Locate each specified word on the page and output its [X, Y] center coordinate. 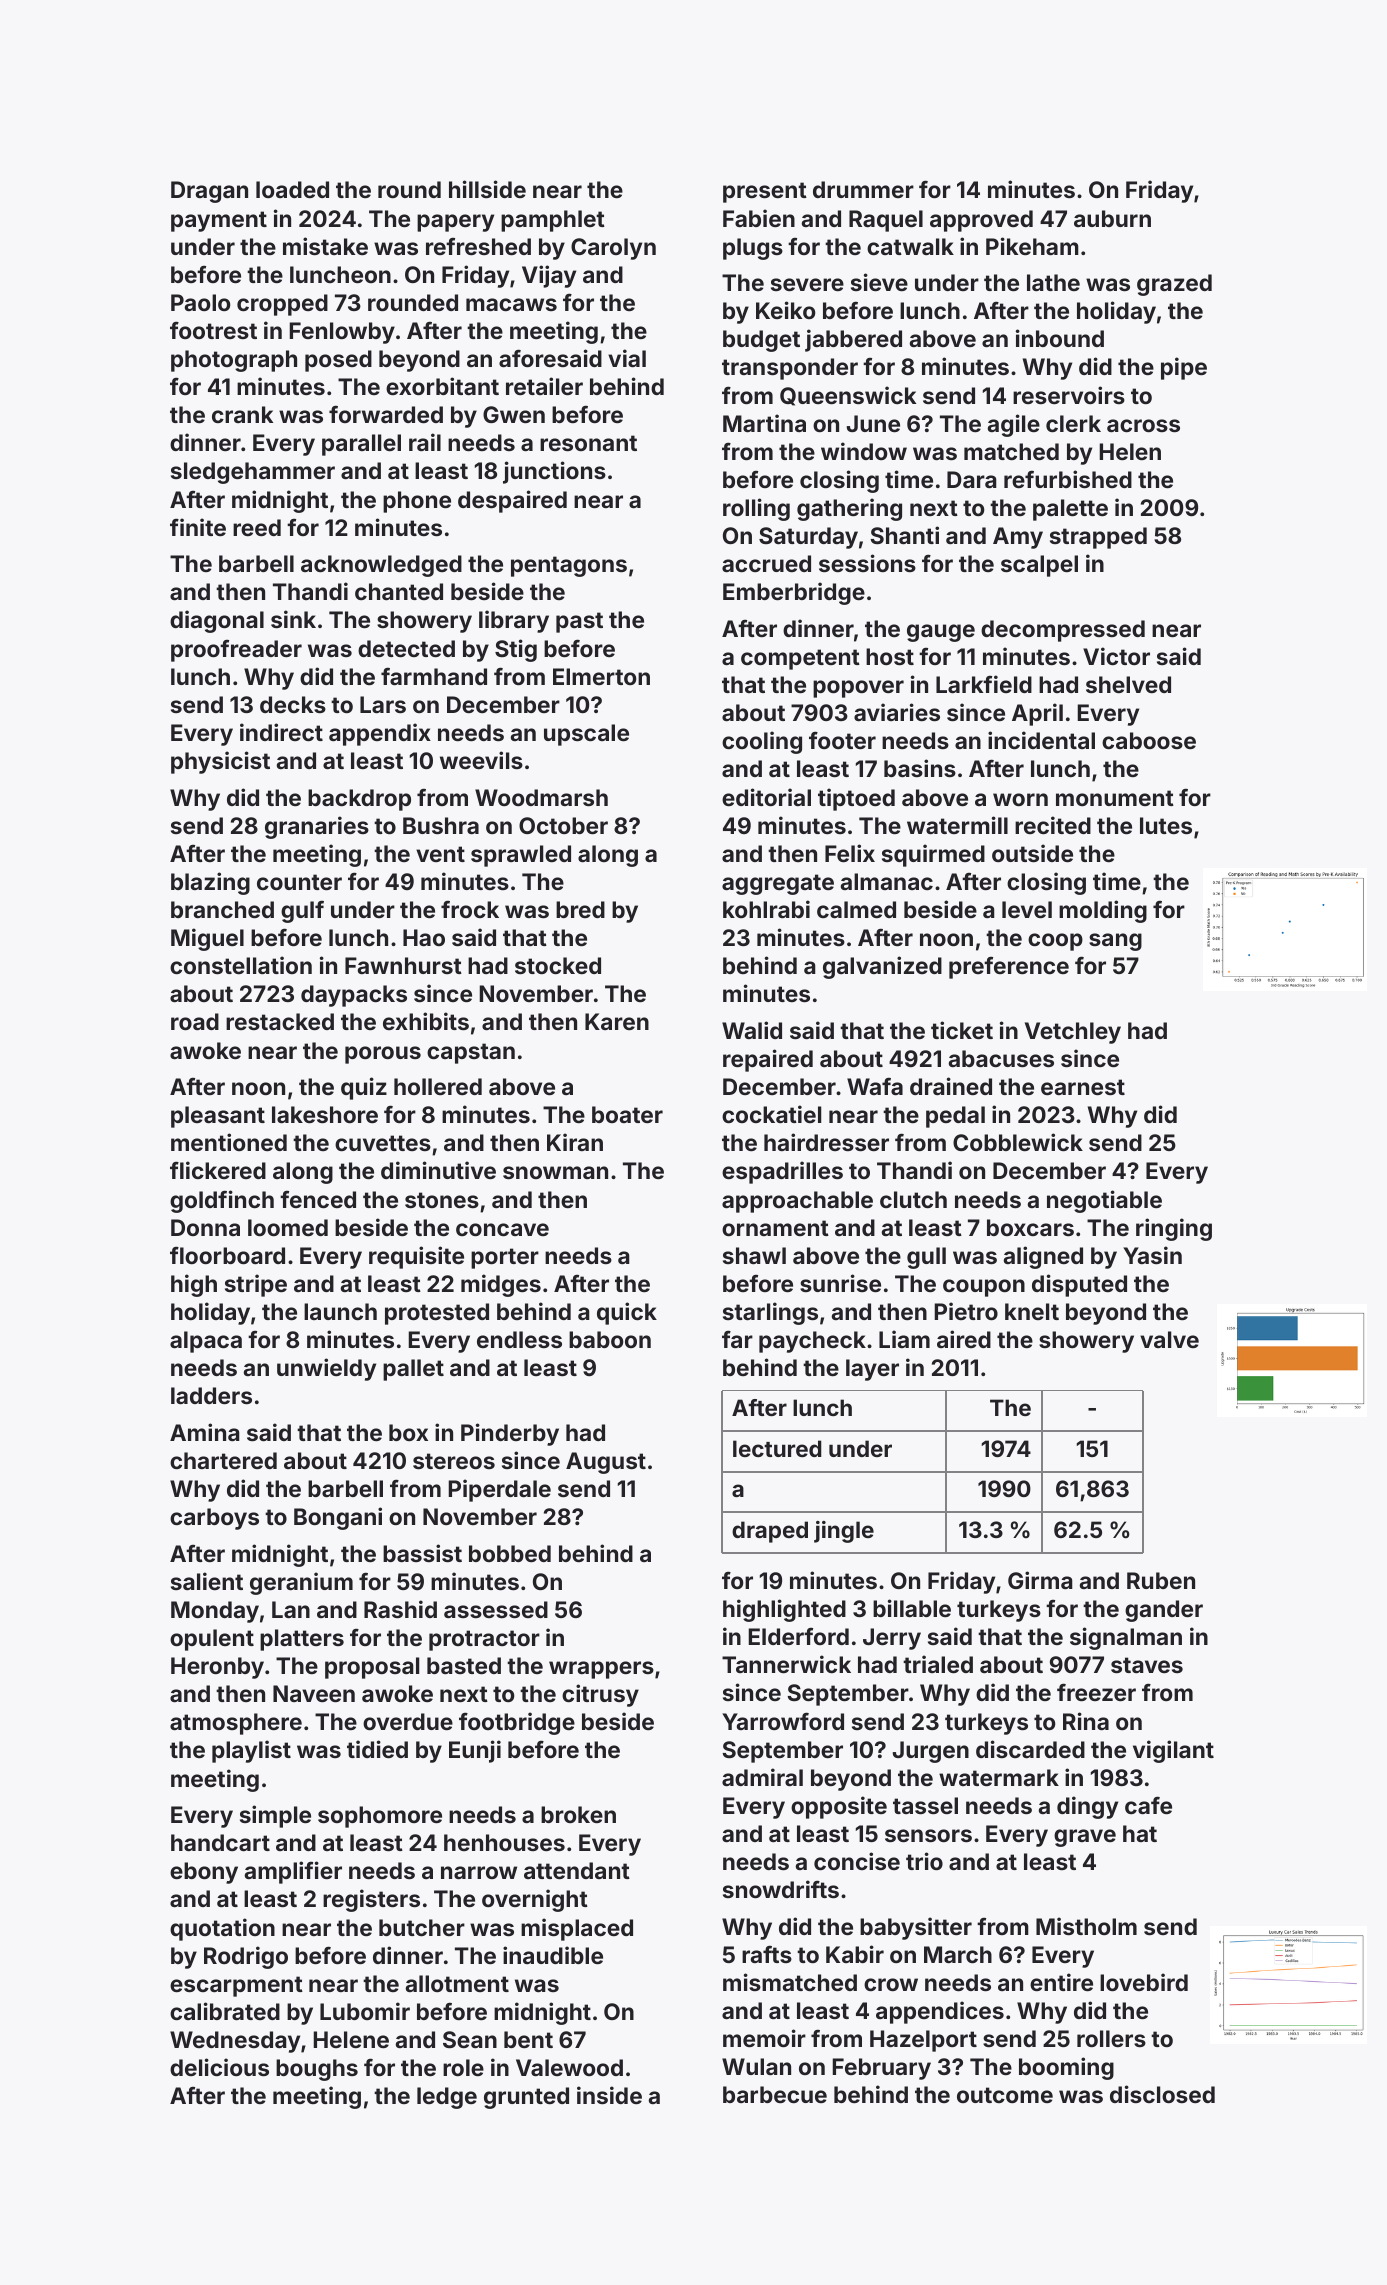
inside [609, 2095]
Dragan [209, 192]
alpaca [206, 1342]
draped [770, 1532]
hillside [487, 189]
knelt [1032, 1311]
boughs [317, 2070]
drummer [863, 189]
